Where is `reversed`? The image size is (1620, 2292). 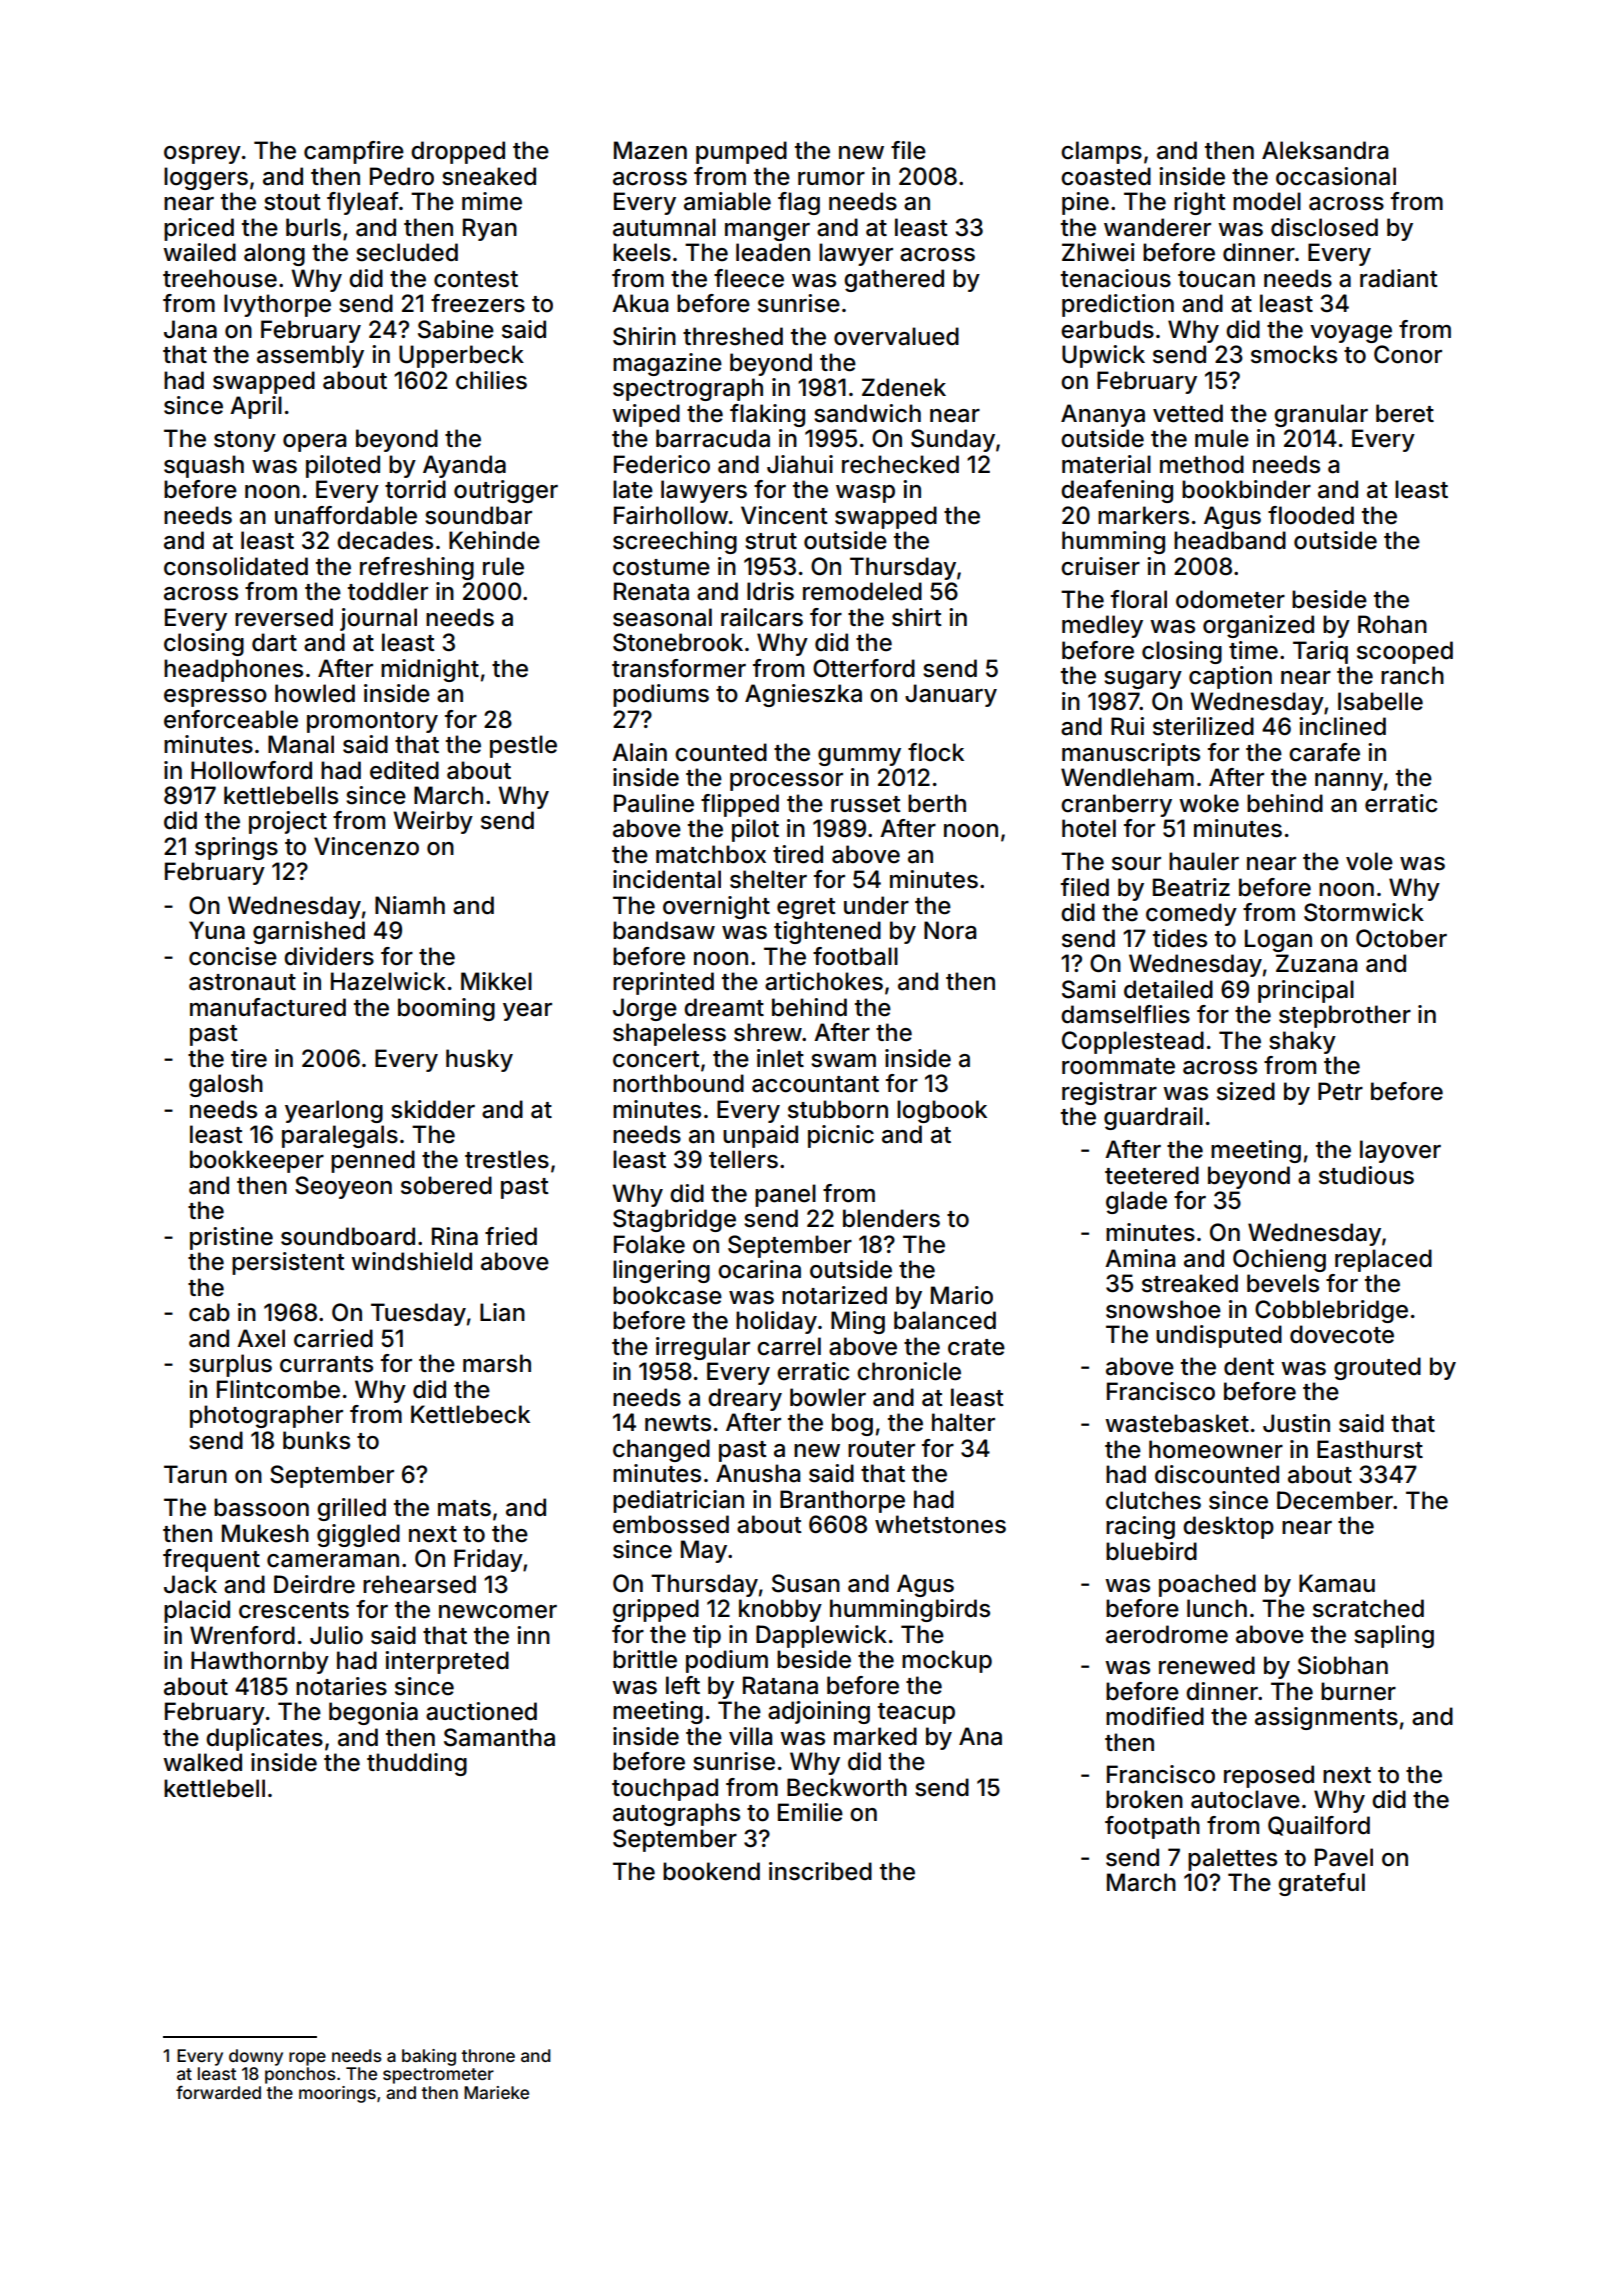 reversed is located at coordinates (284, 617).
